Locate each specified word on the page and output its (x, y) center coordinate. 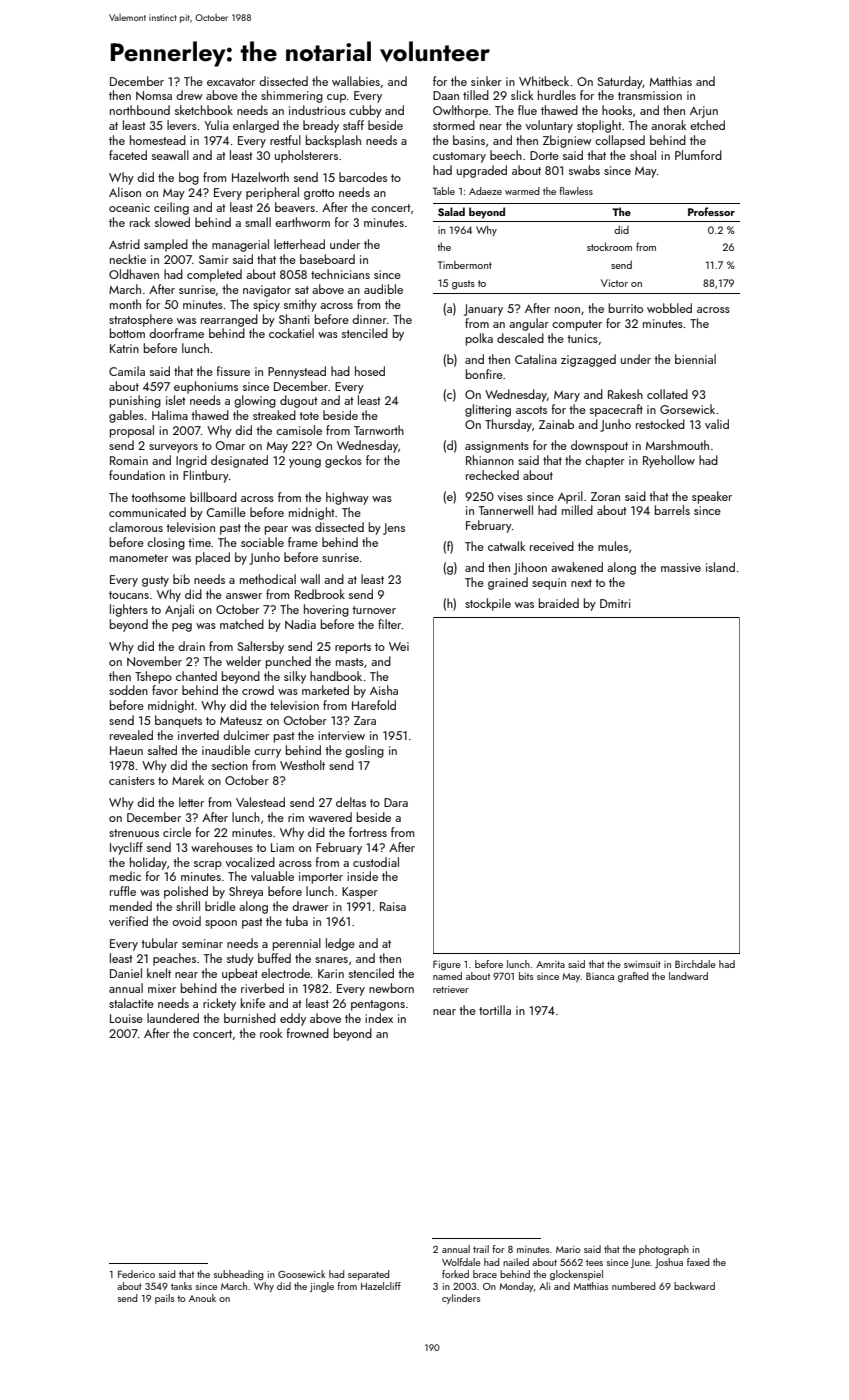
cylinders (461, 1299)
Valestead (260, 802)
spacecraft (616, 410)
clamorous (136, 527)
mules (613, 546)
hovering (326, 610)
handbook (336, 676)
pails (164, 1299)
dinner (369, 319)
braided (559, 603)
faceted (128, 155)
